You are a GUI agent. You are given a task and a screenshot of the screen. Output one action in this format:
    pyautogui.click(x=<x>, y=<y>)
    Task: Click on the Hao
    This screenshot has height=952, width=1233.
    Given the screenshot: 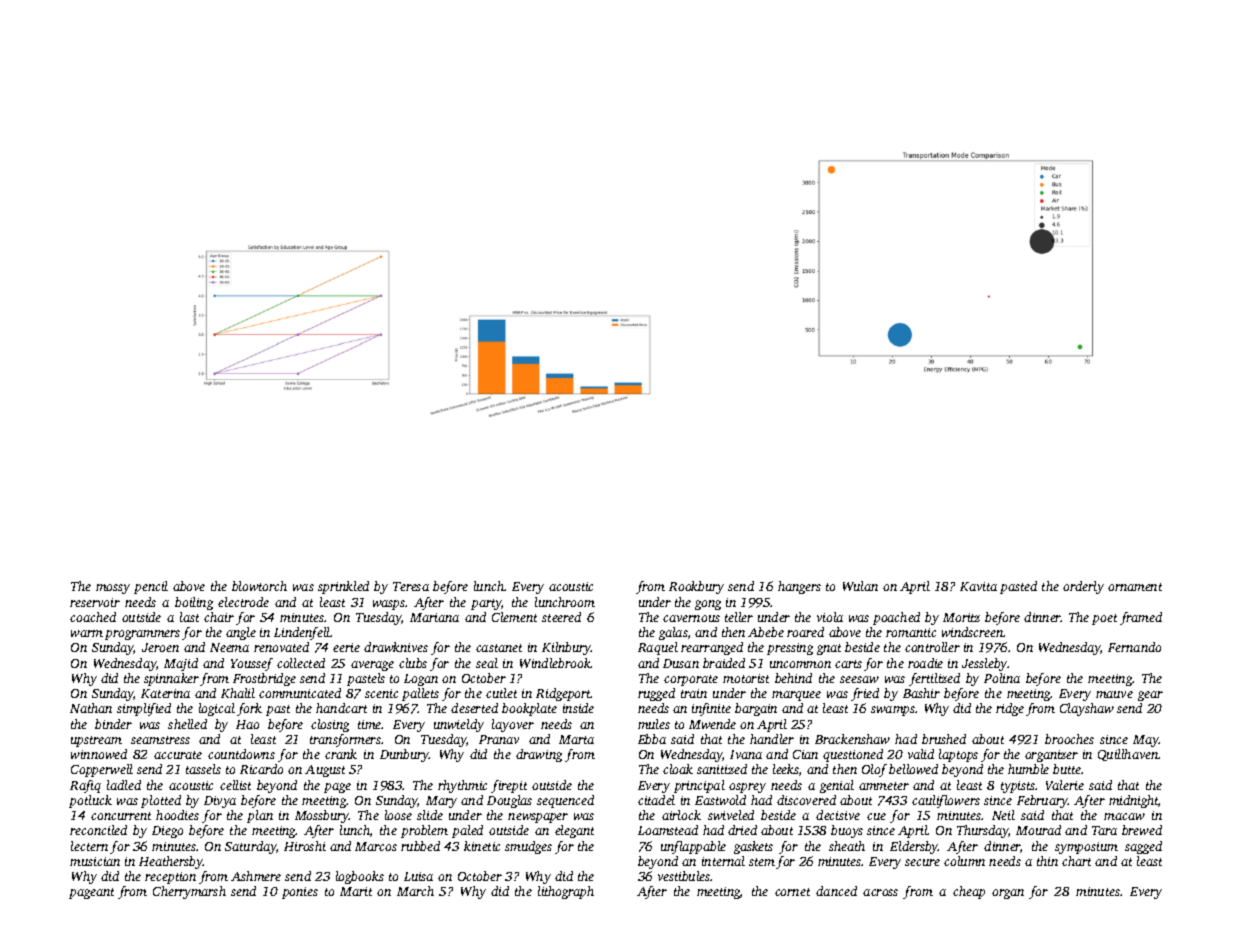 What is the action you would take?
    pyautogui.click(x=247, y=724)
